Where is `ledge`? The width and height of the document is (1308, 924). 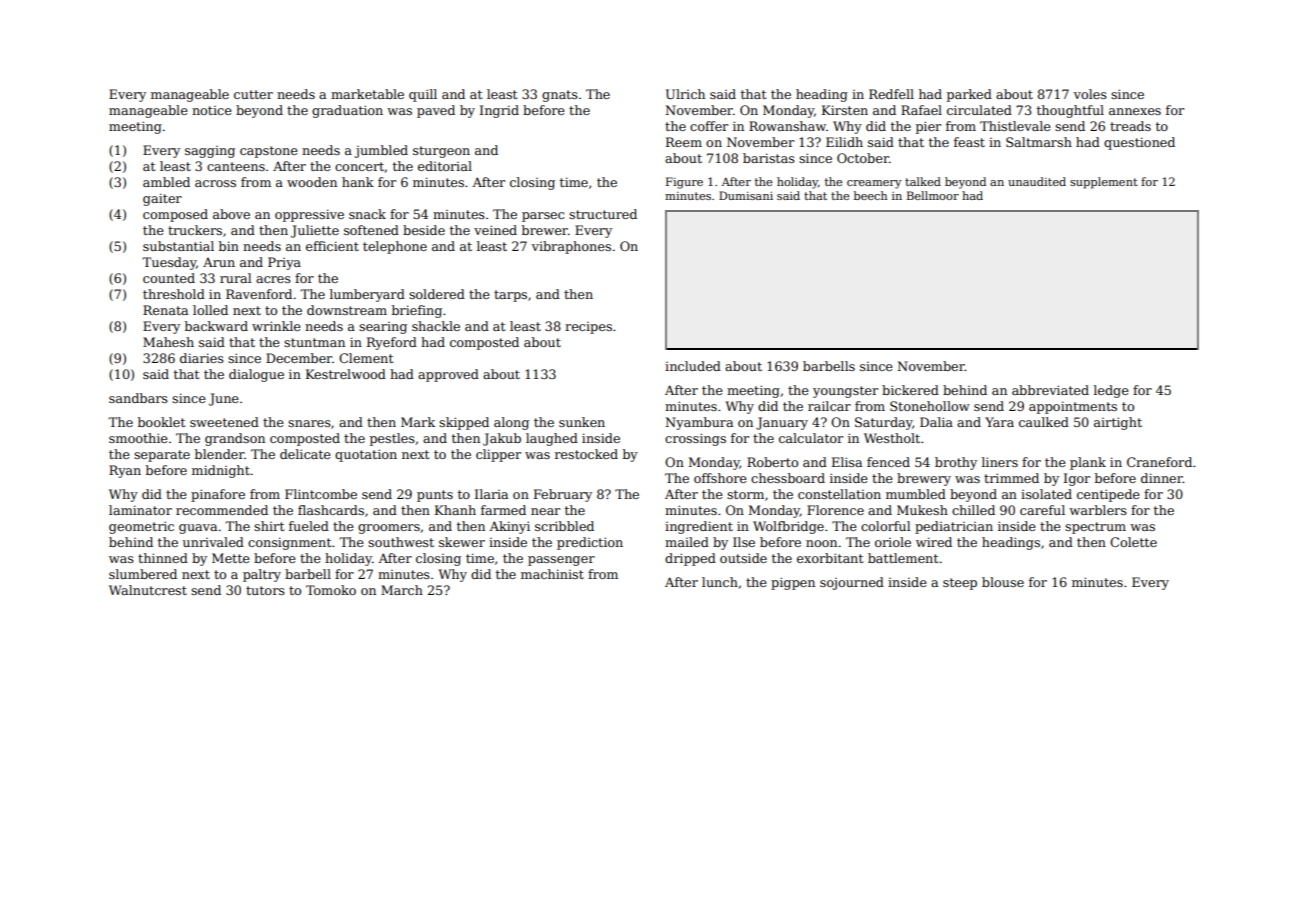
ledge is located at coordinates (1111, 391).
